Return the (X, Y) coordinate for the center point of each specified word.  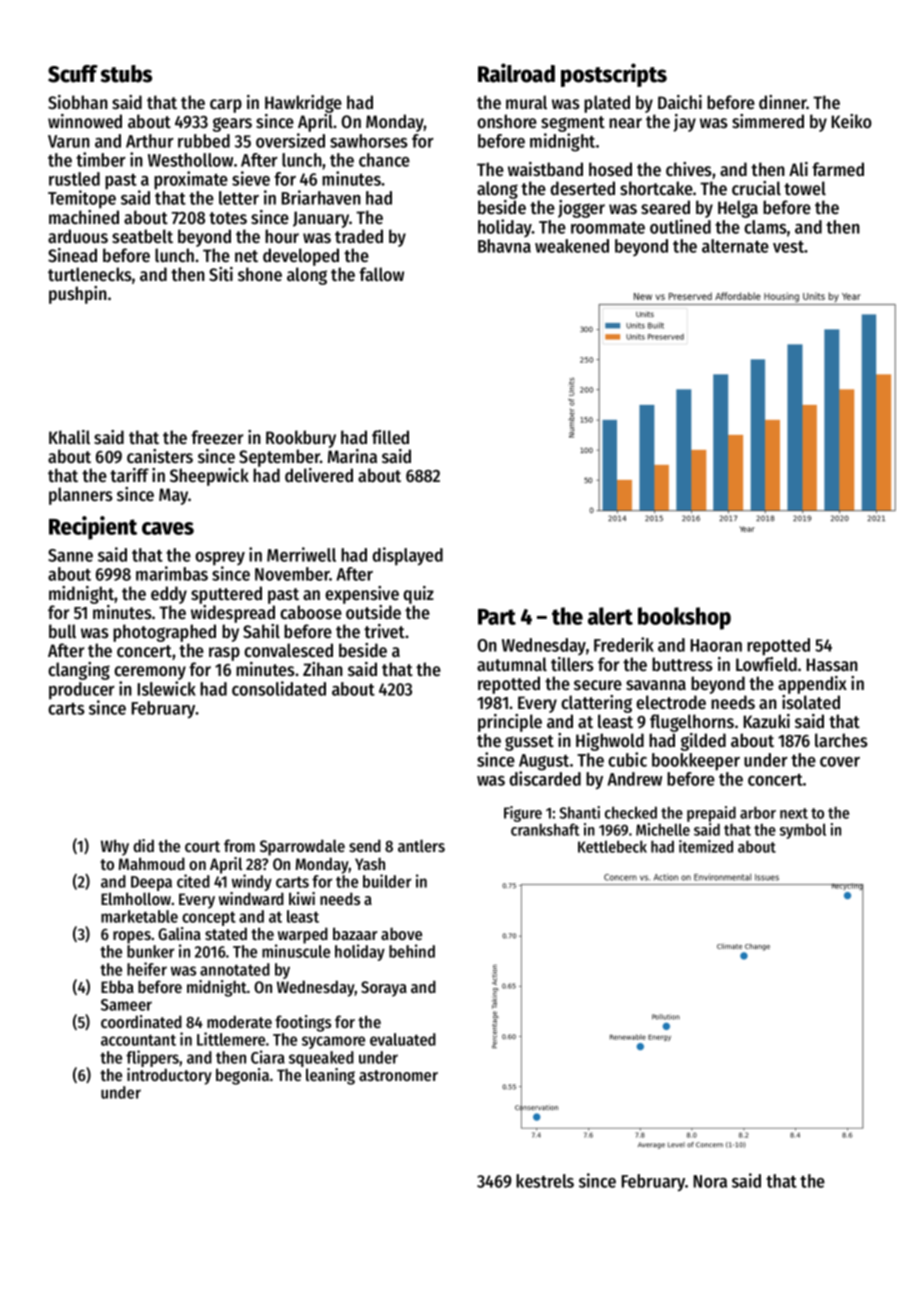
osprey (220, 559)
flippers (153, 1058)
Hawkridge (303, 104)
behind (412, 951)
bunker (150, 951)
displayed (408, 556)
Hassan (832, 665)
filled (390, 437)
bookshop (684, 618)
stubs (126, 74)
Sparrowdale (302, 847)
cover (840, 762)
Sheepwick (209, 477)
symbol (803, 831)
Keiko (851, 121)
